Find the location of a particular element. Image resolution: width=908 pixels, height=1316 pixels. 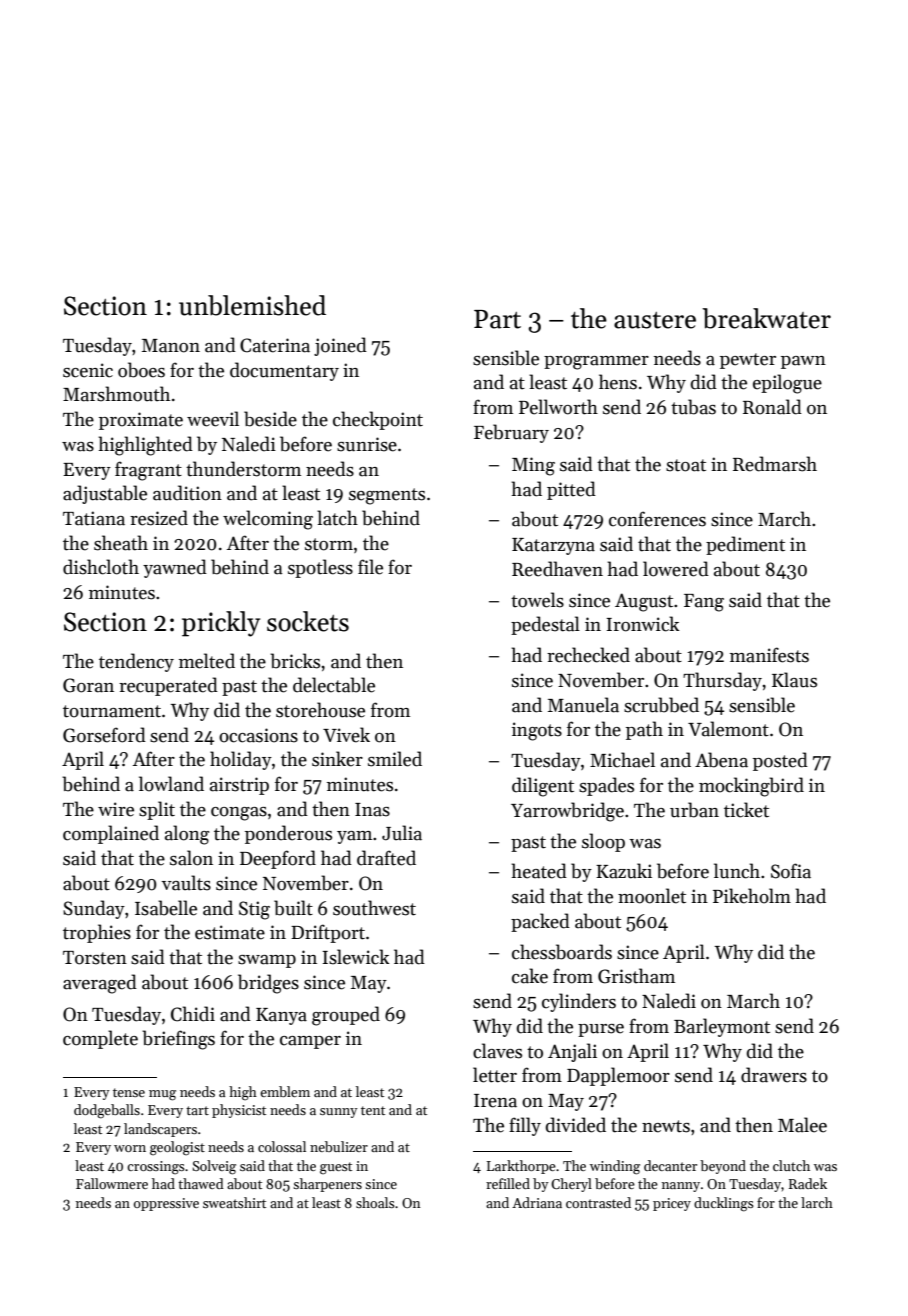

hens is located at coordinates (618, 382).
